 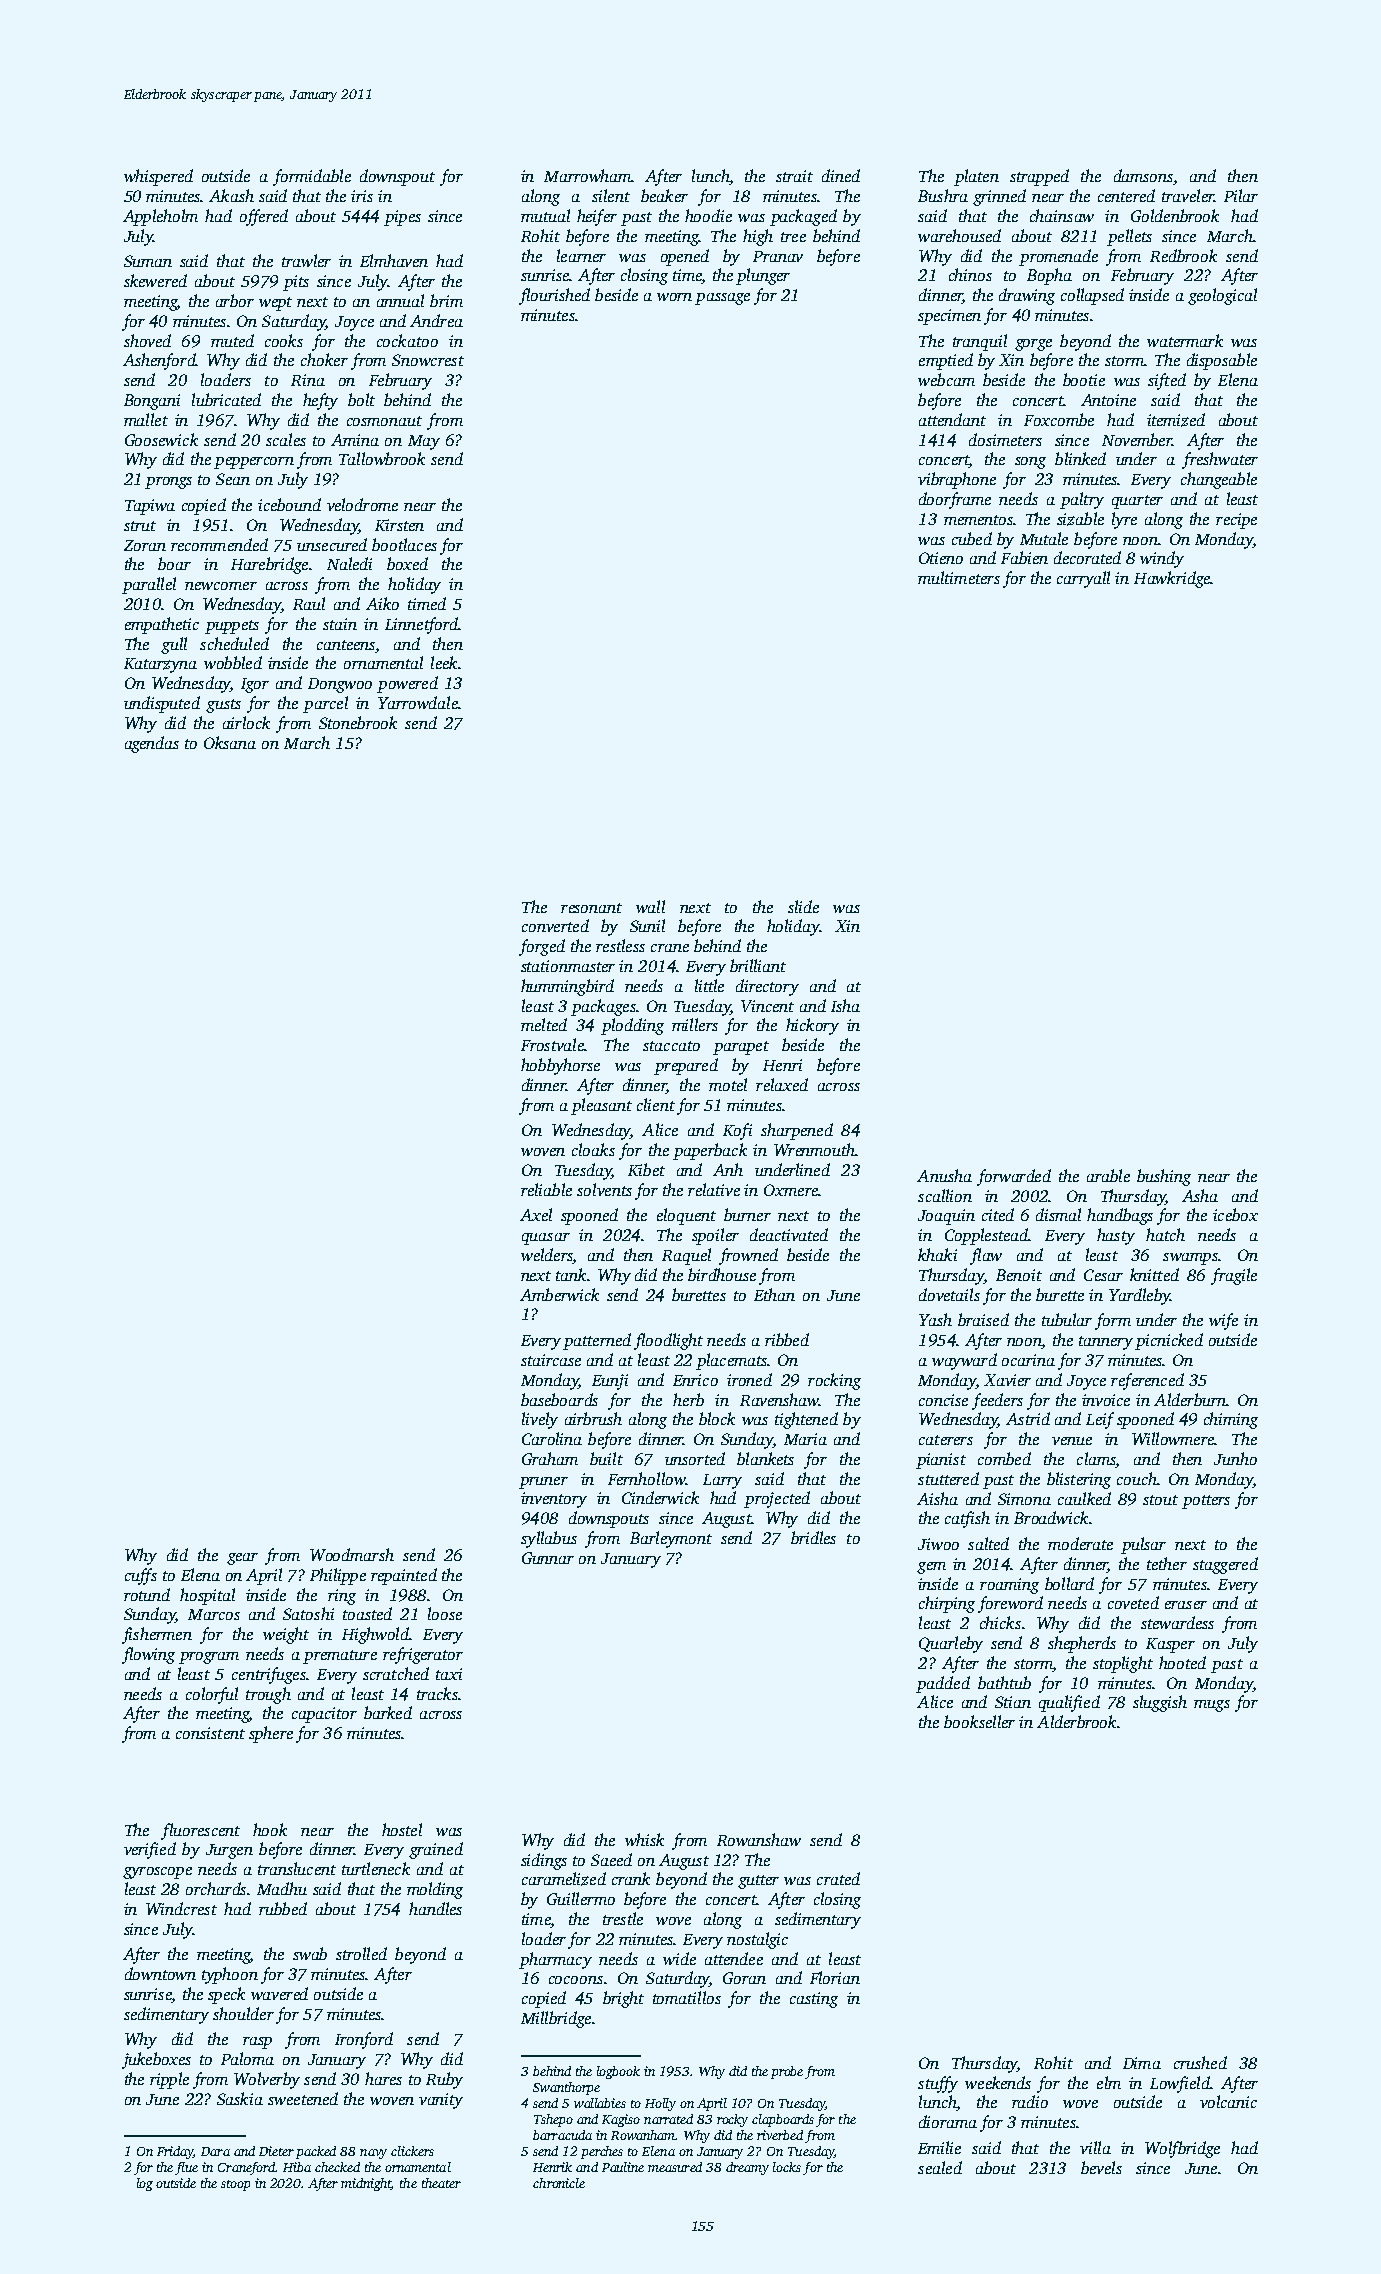 What do you see at coordinates (1241, 195) in the screenshot?
I see `Pilar` at bounding box center [1241, 195].
